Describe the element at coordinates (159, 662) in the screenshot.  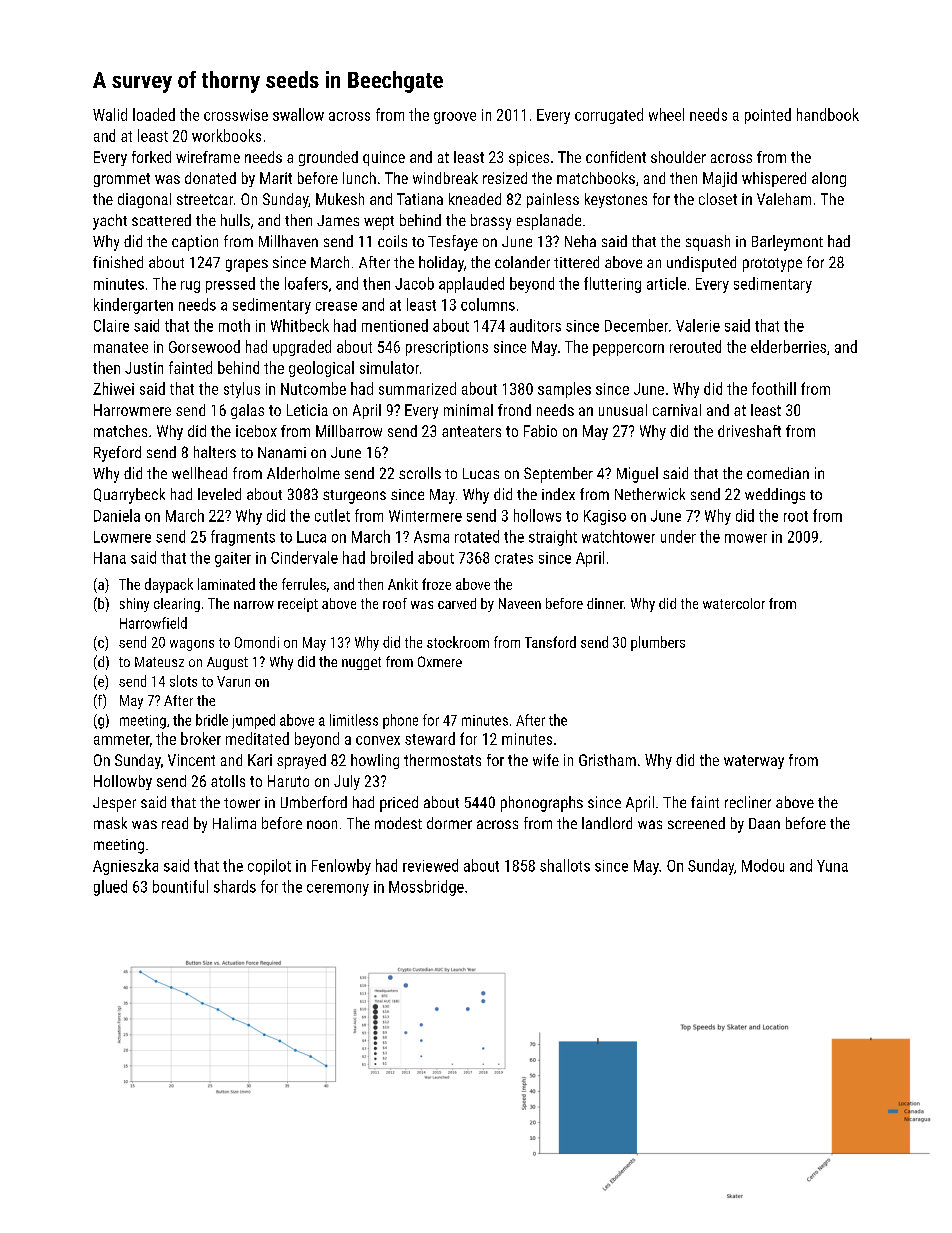
I see `Mateusz` at that location.
